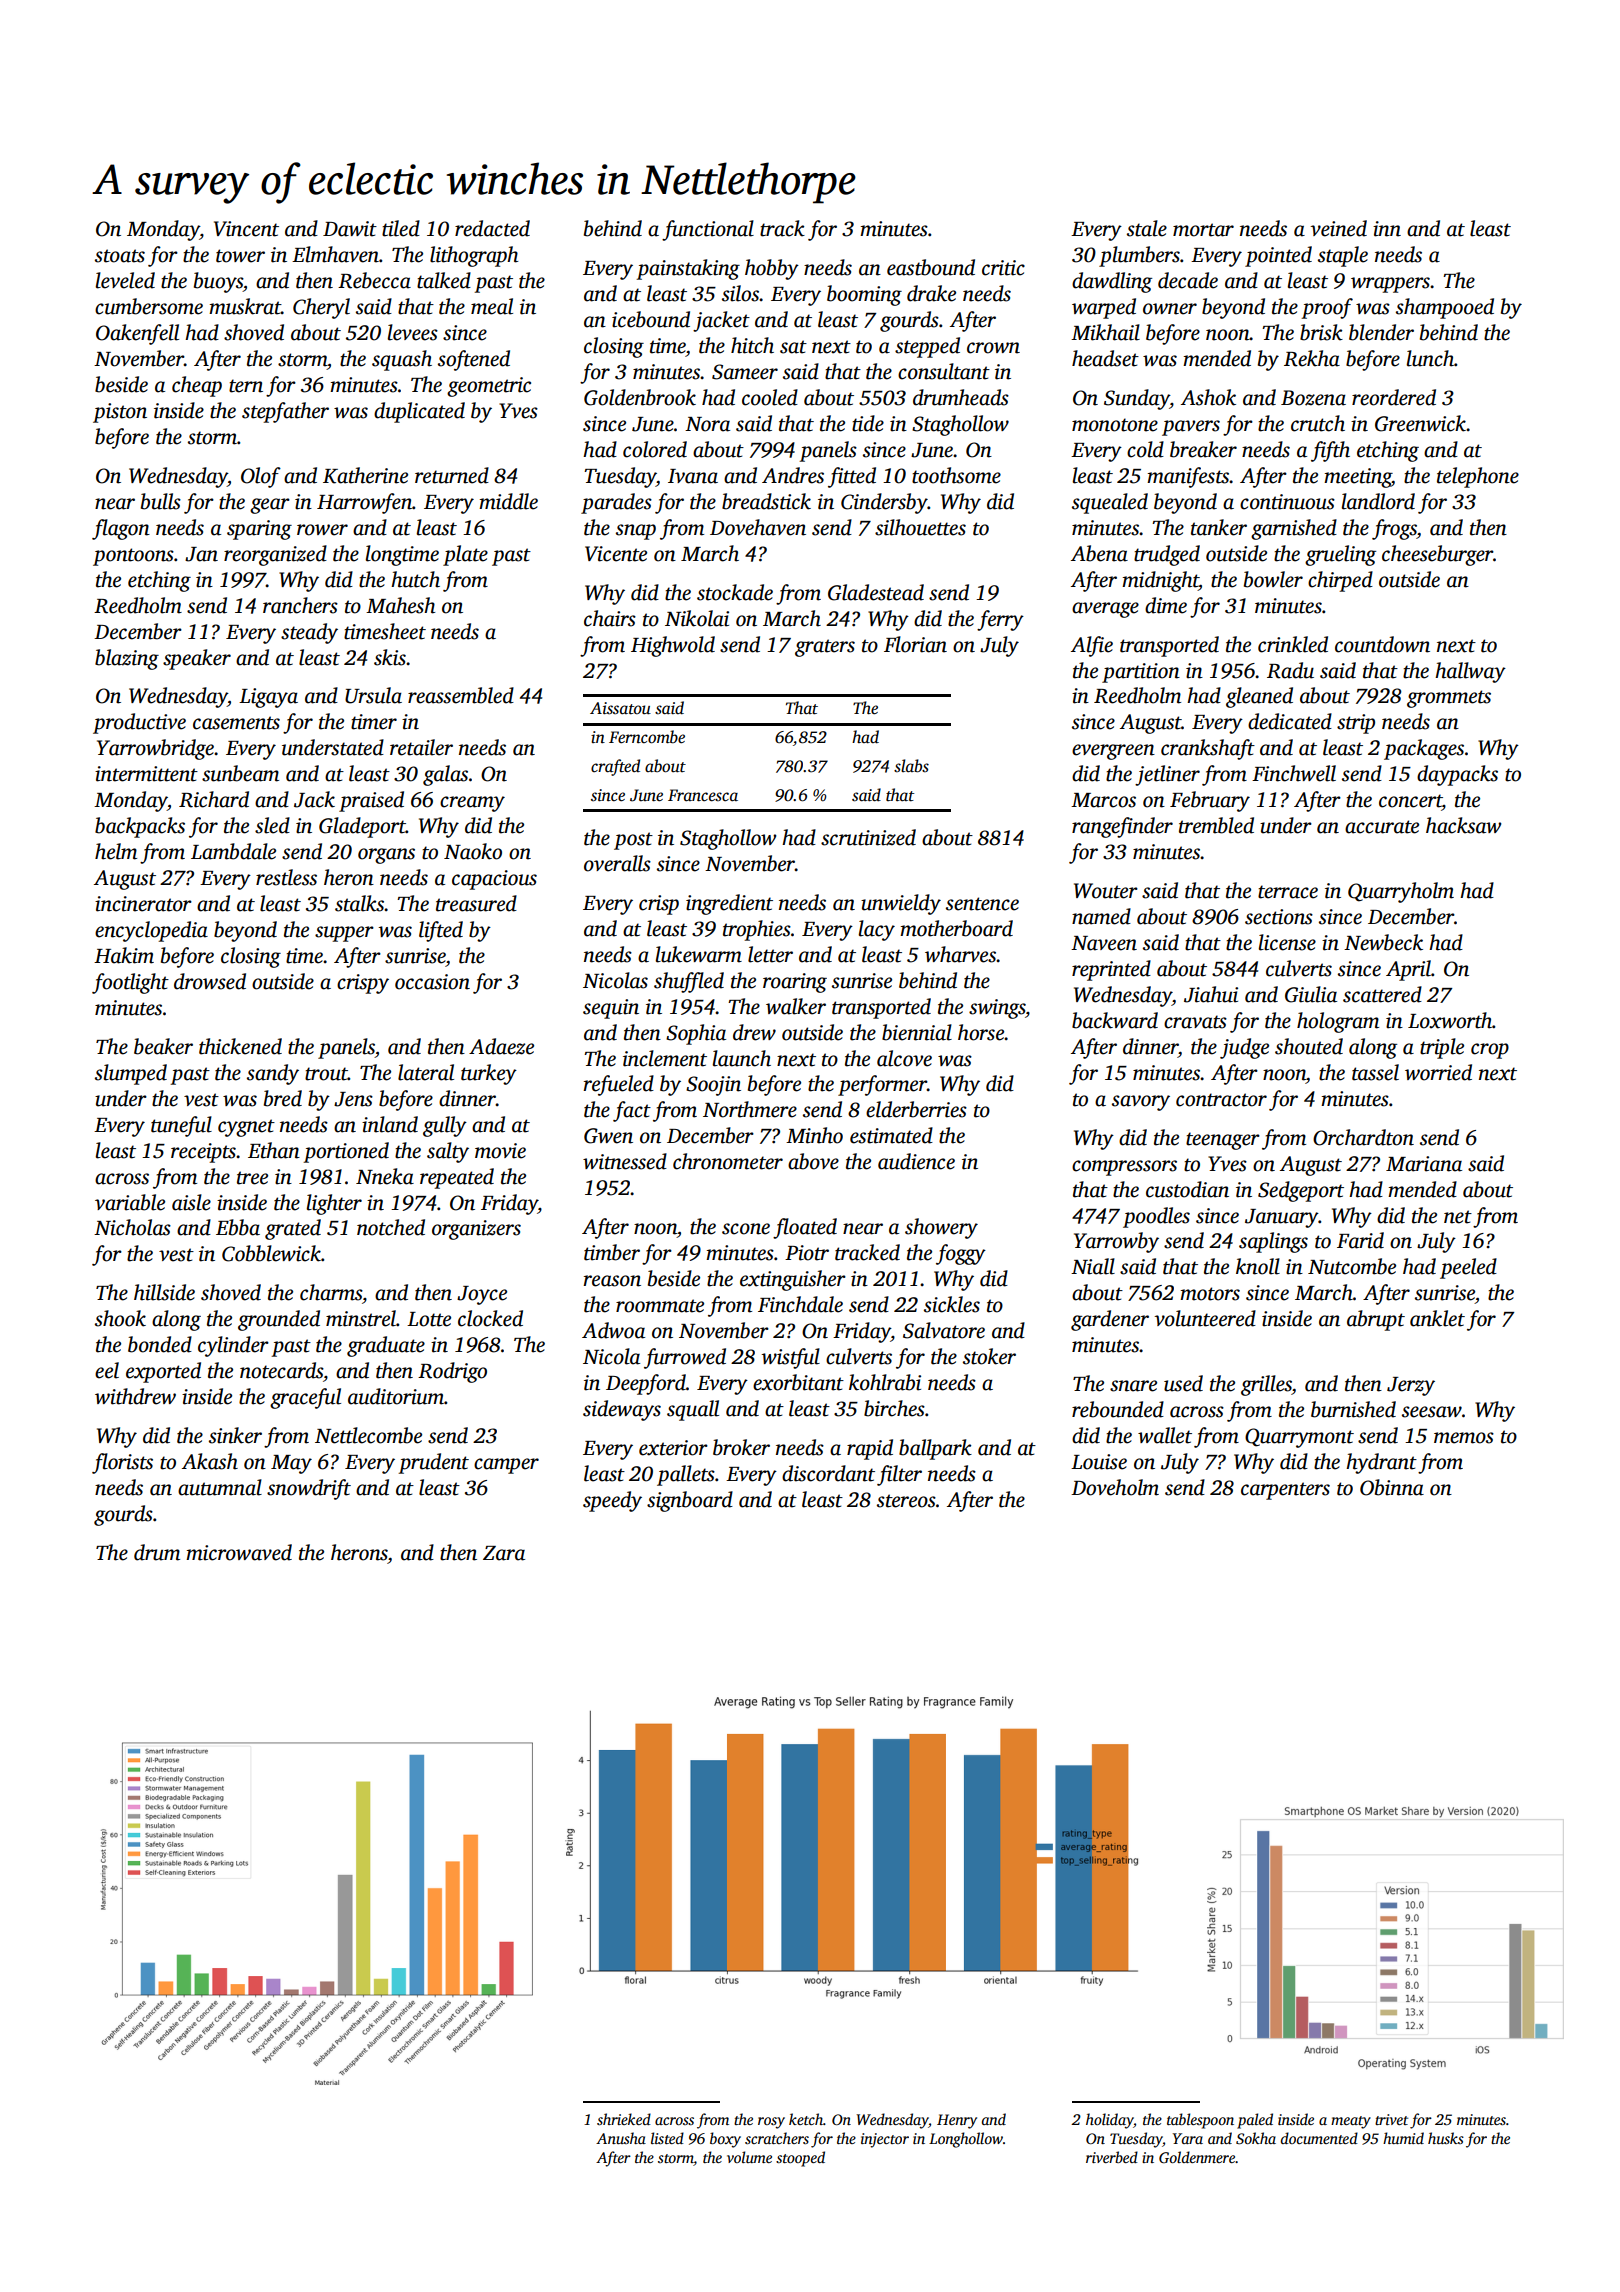  What do you see at coordinates (693, 1410) in the screenshot?
I see `squall` at bounding box center [693, 1410].
